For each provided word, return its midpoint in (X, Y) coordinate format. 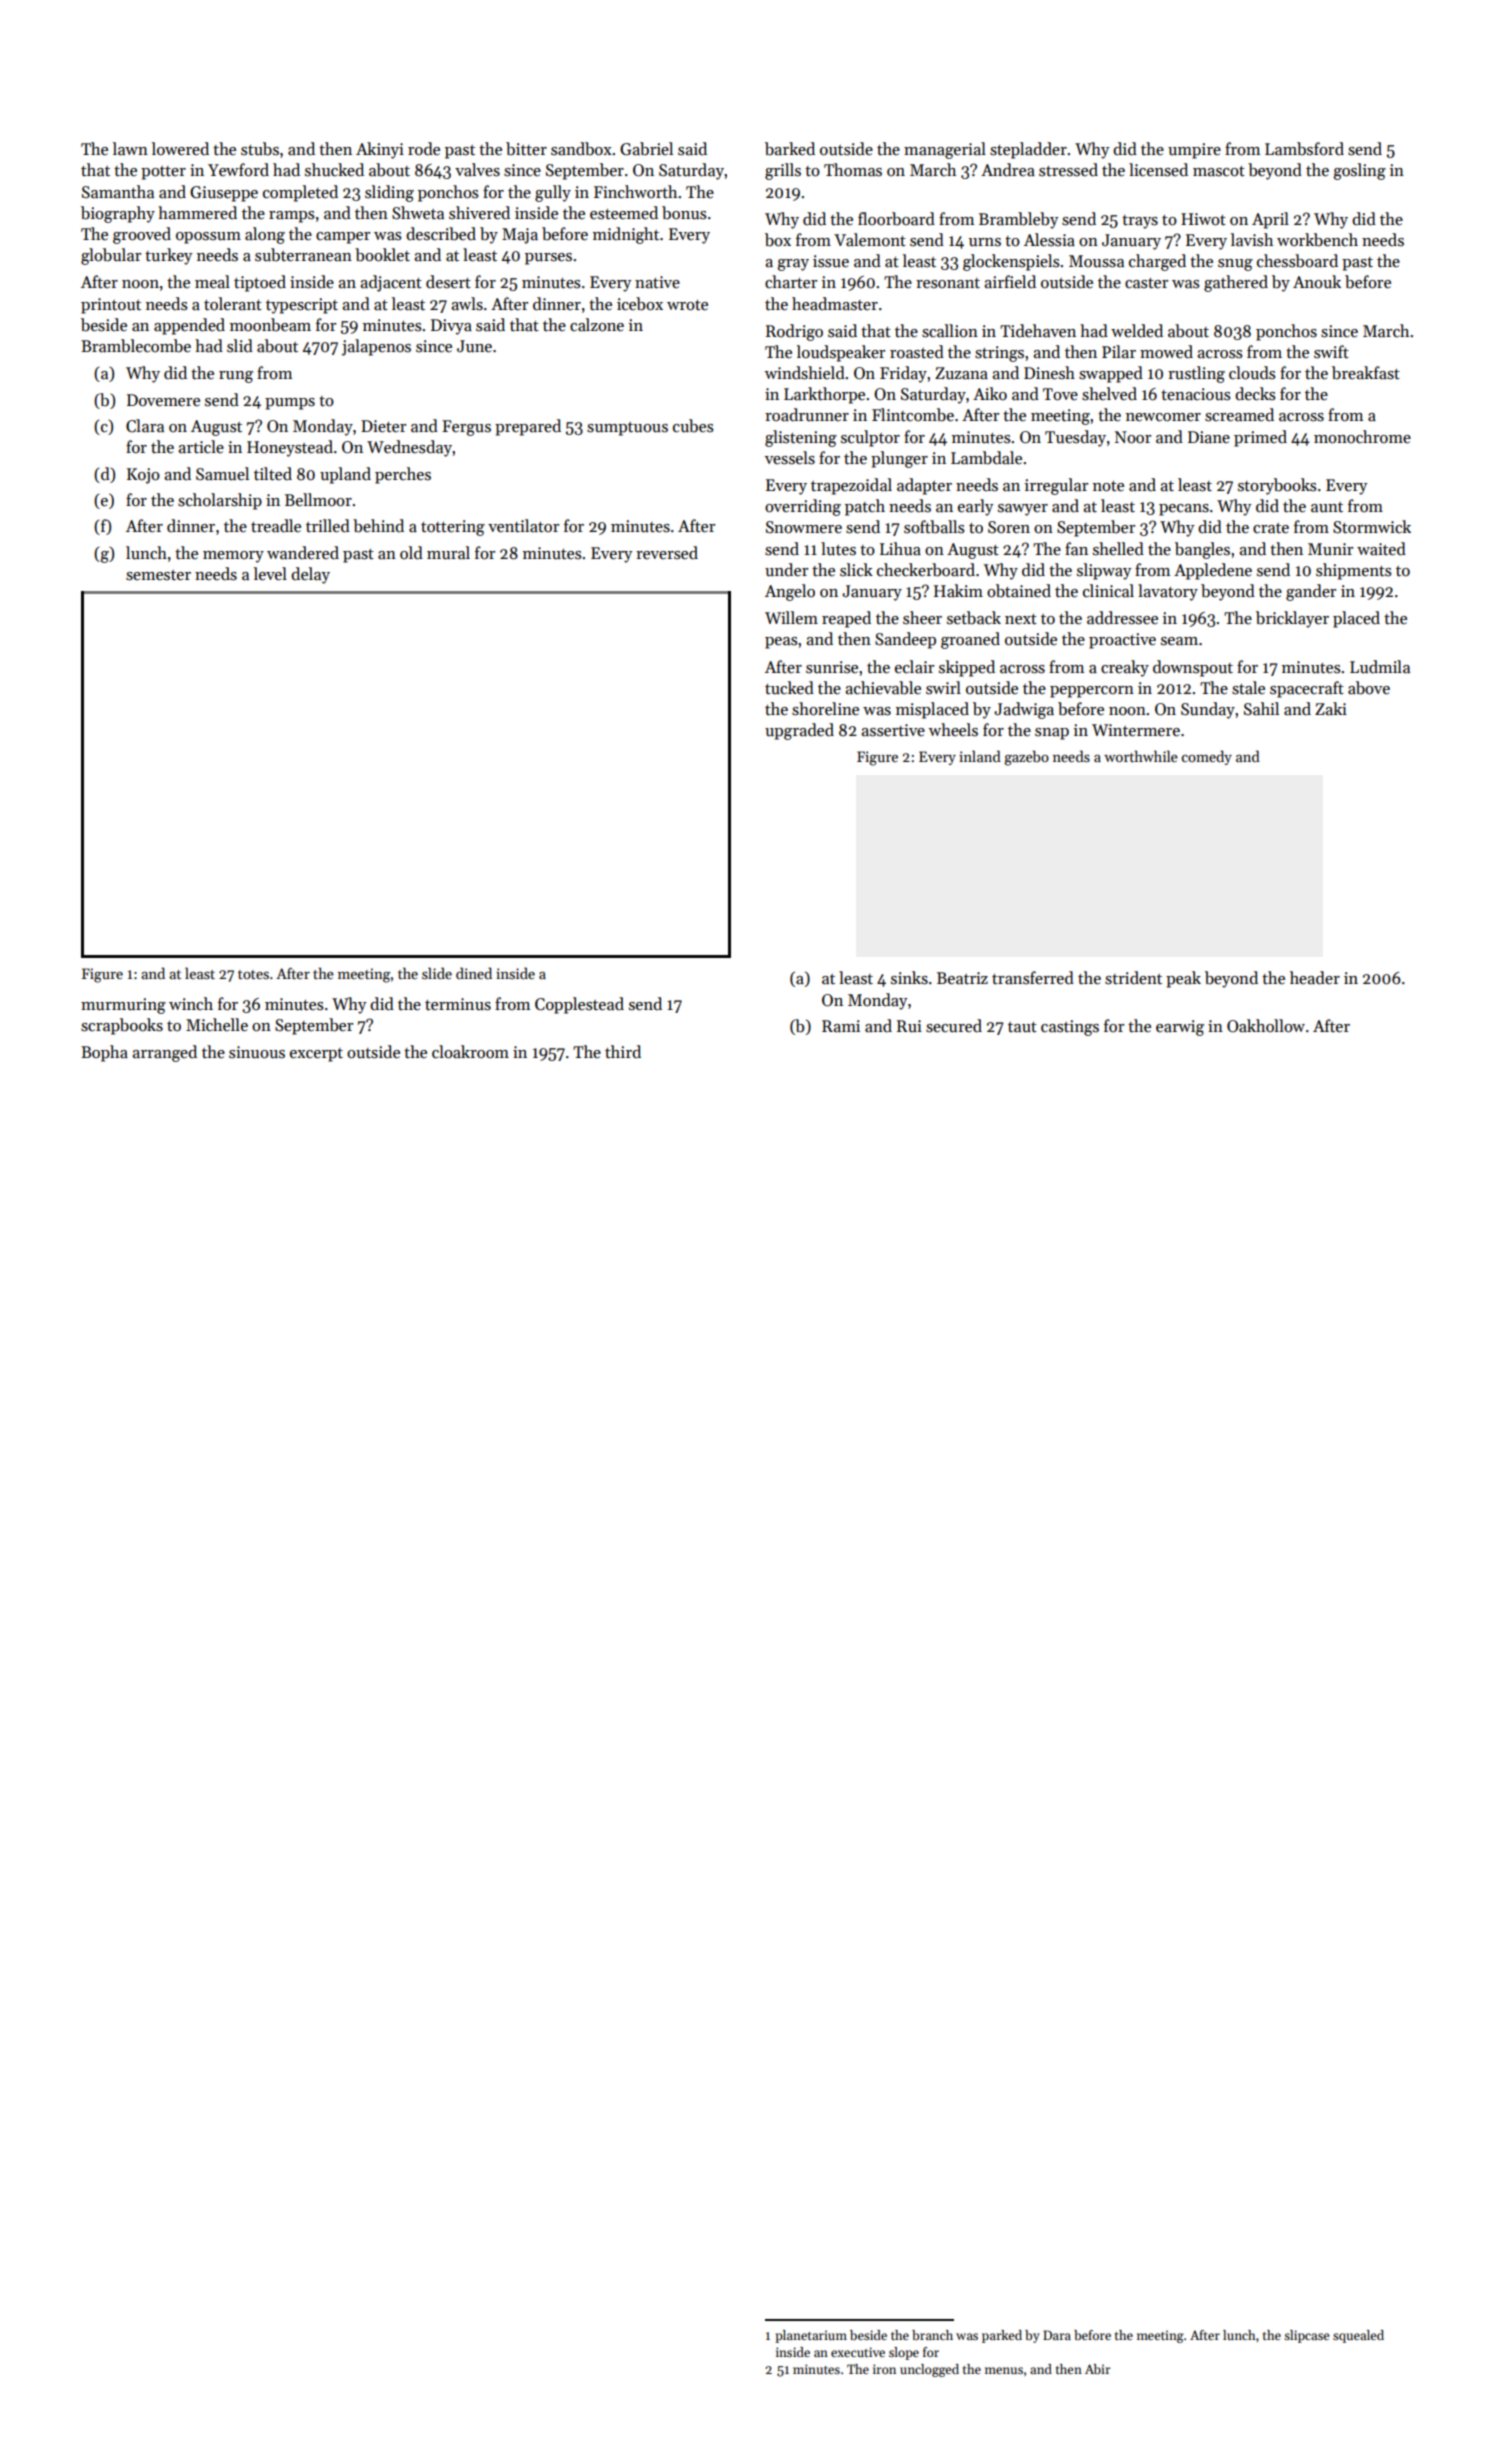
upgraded (799, 731)
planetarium (811, 2336)
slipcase (1306, 2336)
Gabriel (646, 149)
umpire (1194, 151)
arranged (164, 1053)
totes (253, 974)
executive (858, 2352)
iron (884, 2369)
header (1315, 978)
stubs (260, 149)
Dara (1057, 2335)
